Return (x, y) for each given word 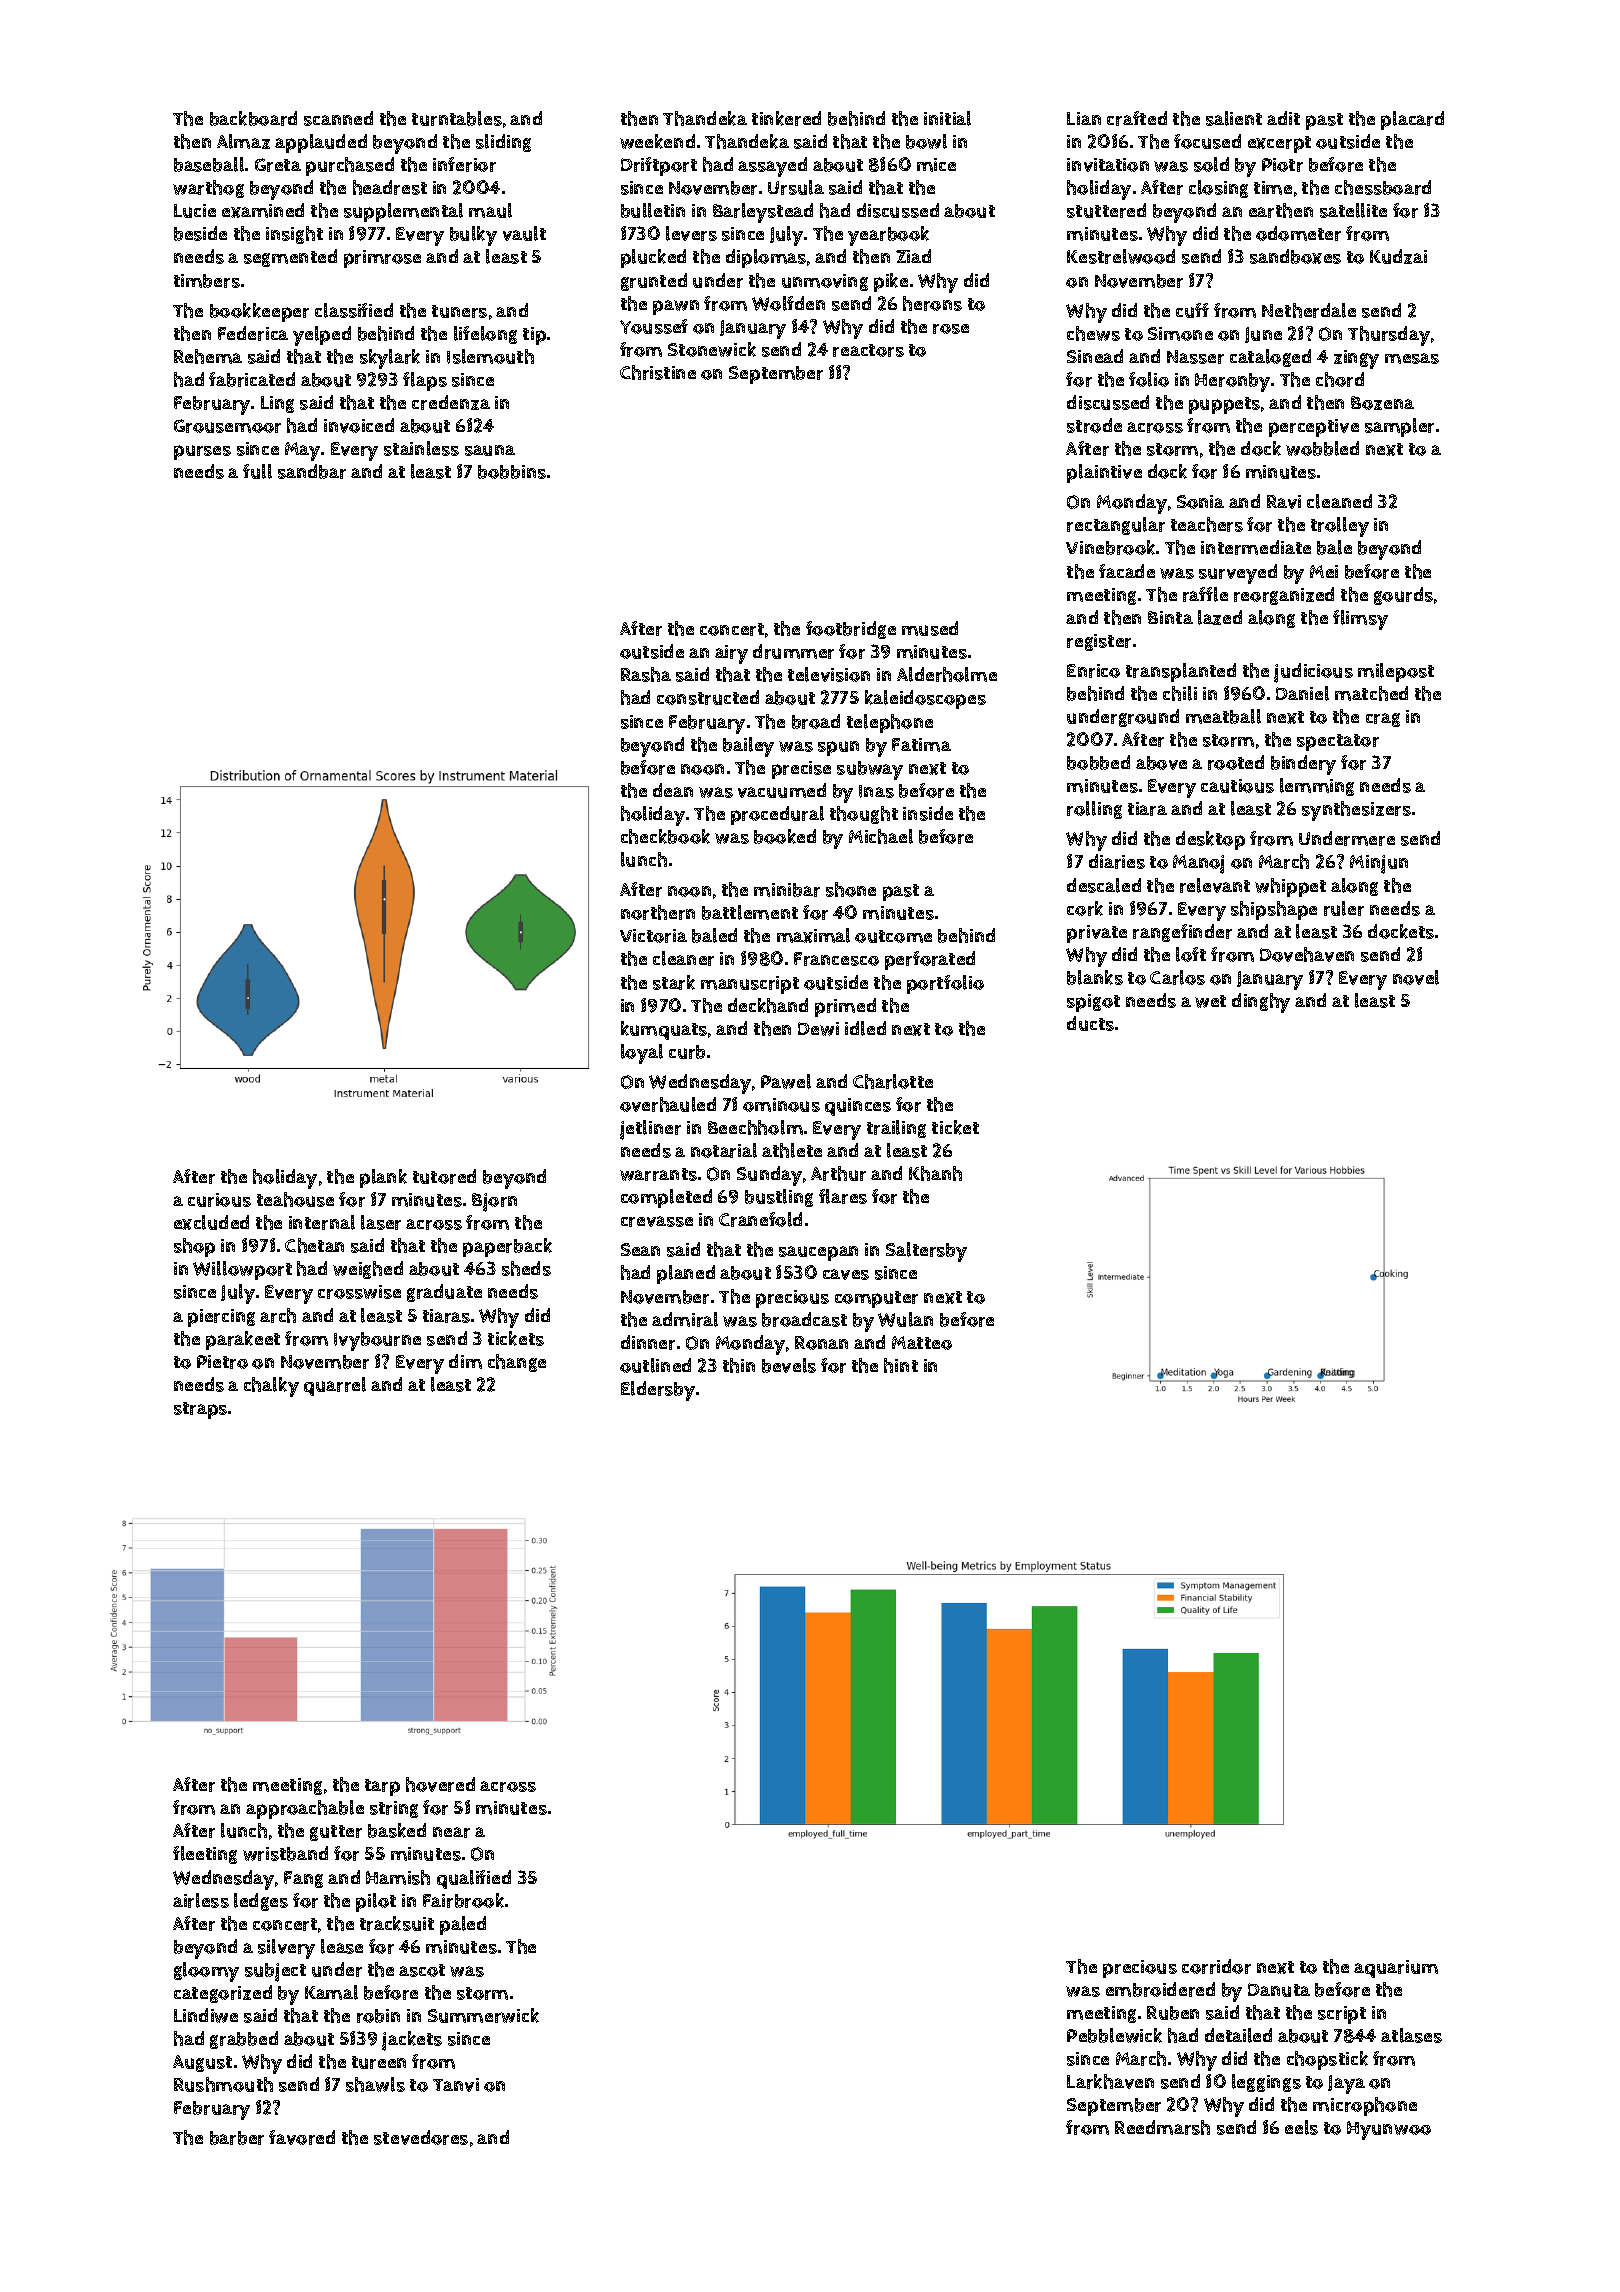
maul (490, 210)
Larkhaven (1110, 2081)
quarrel (335, 1386)
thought (864, 815)
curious (219, 1200)
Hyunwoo (1389, 2130)
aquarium (1396, 1969)
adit (1283, 118)
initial (947, 118)
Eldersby (658, 1391)
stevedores (421, 2137)
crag (1383, 720)
